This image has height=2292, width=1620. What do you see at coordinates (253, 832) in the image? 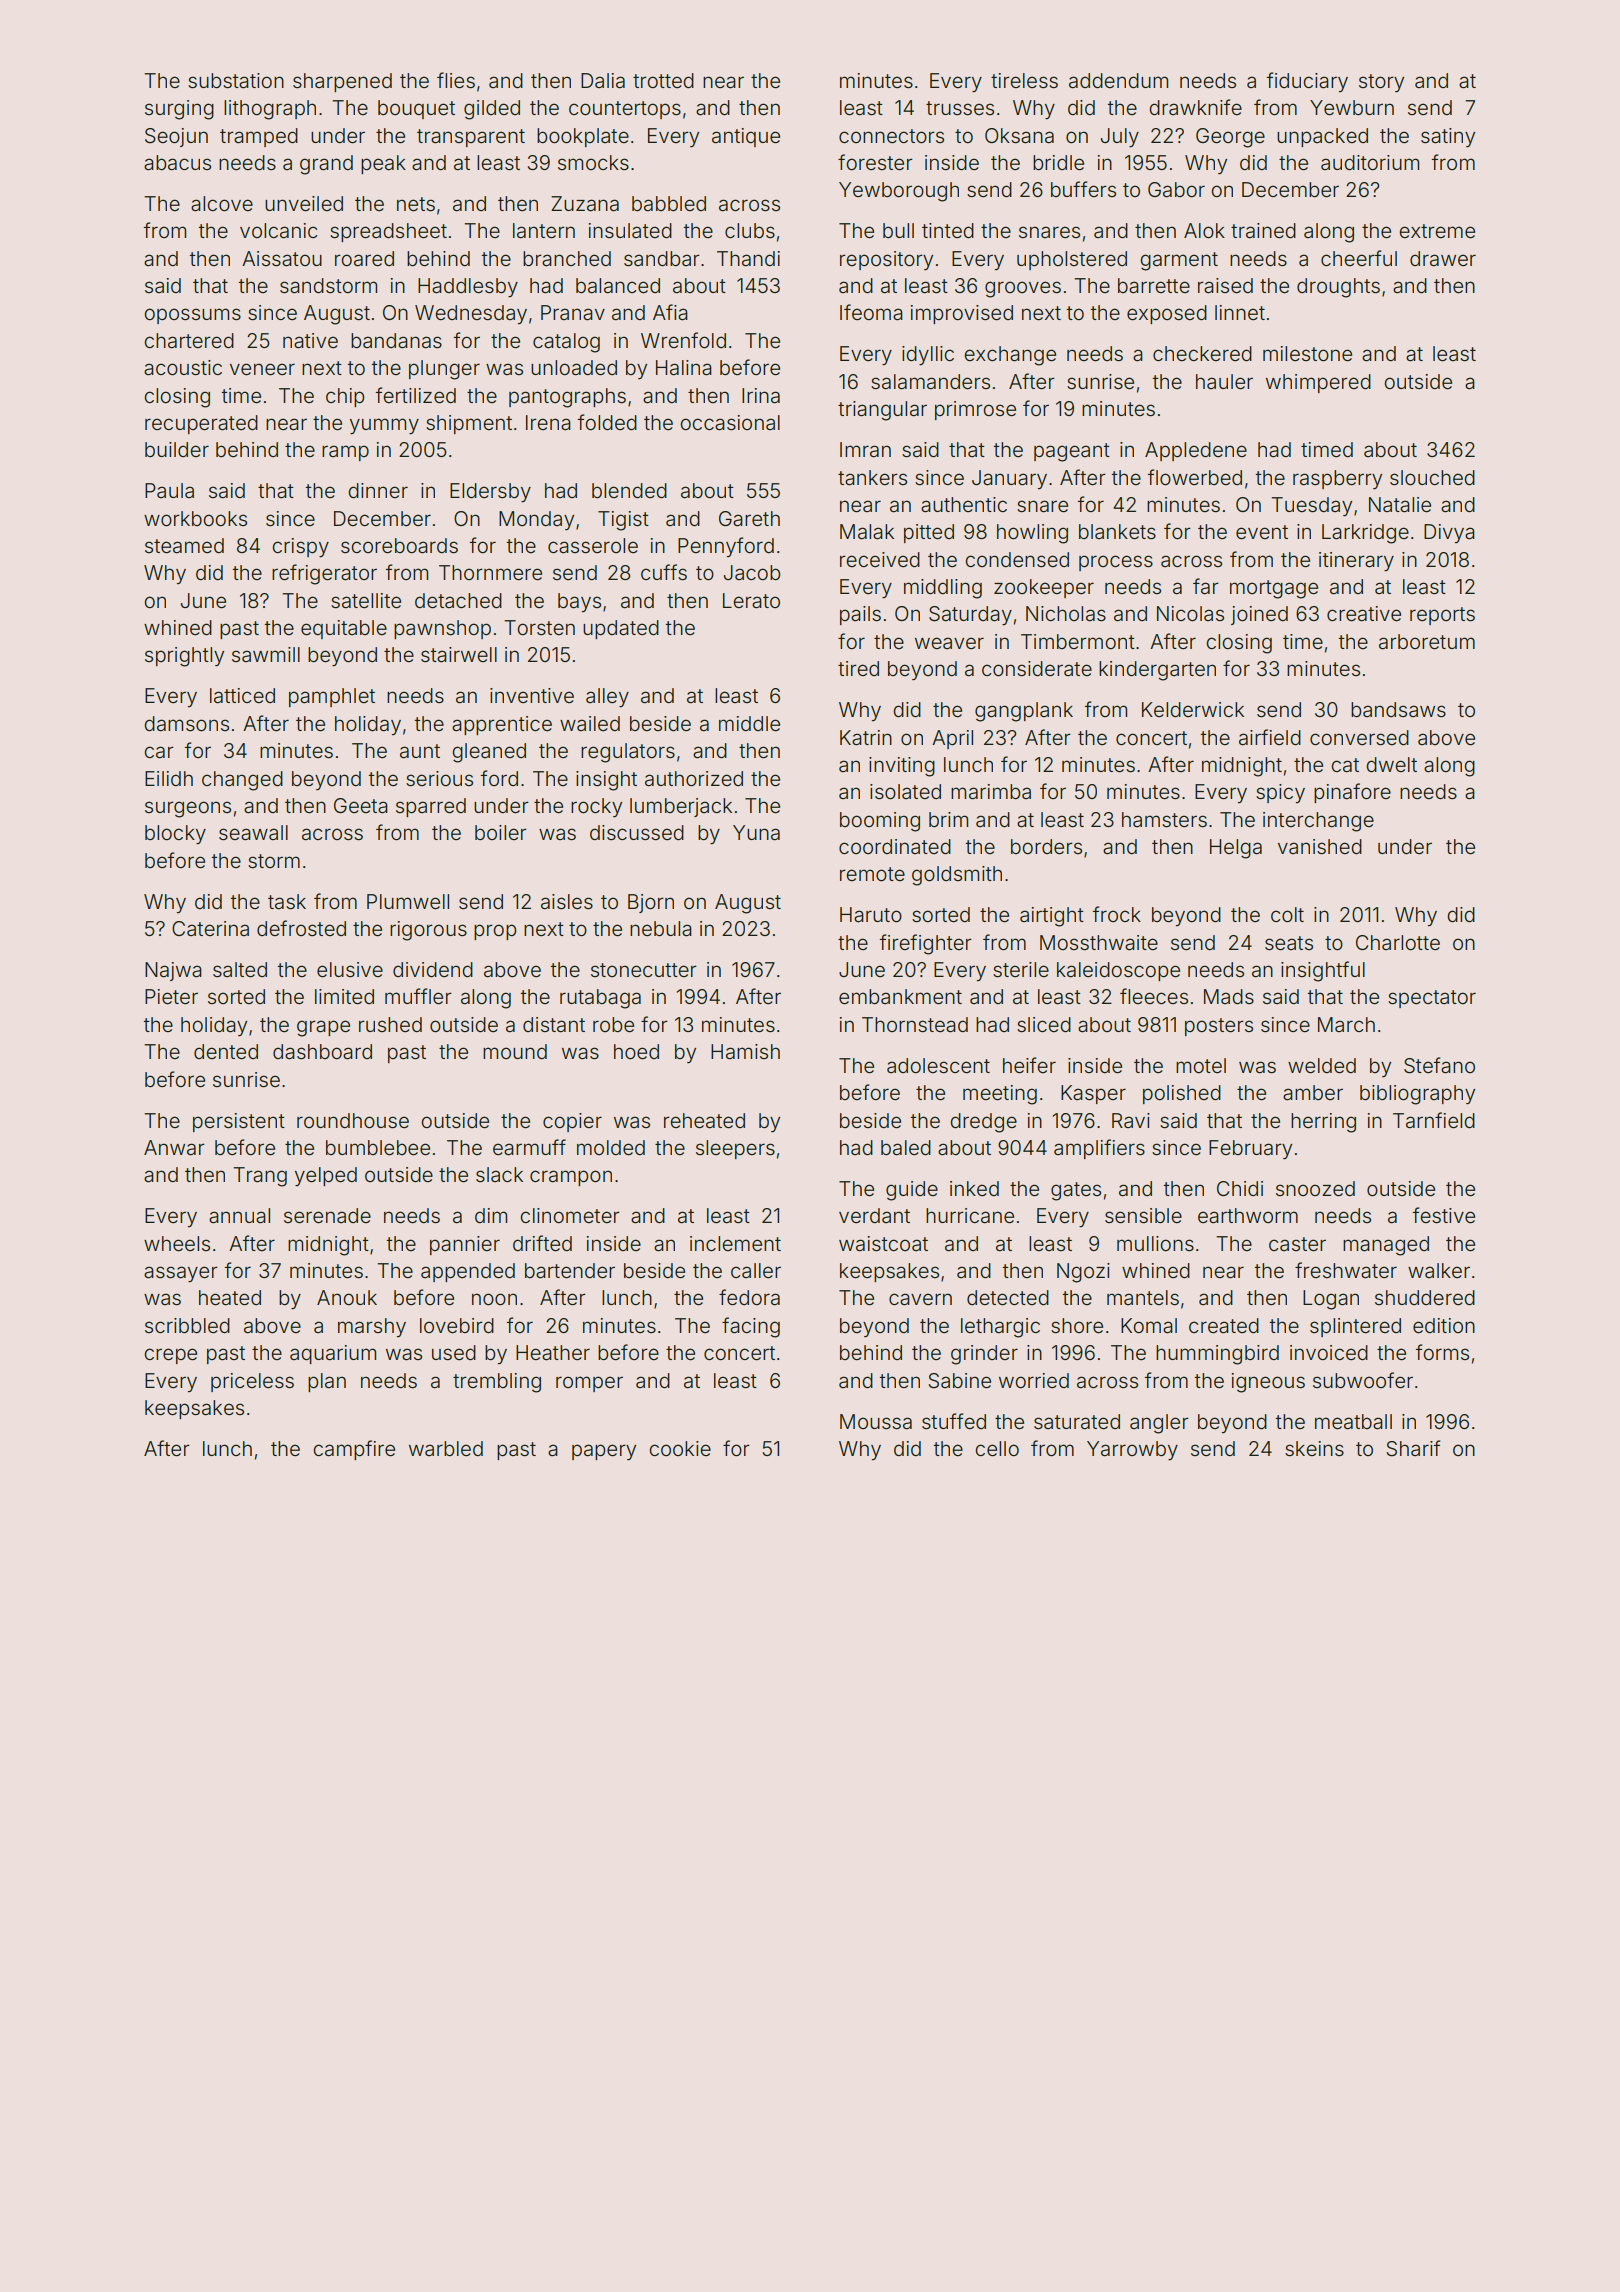
I see `seawall` at bounding box center [253, 832].
